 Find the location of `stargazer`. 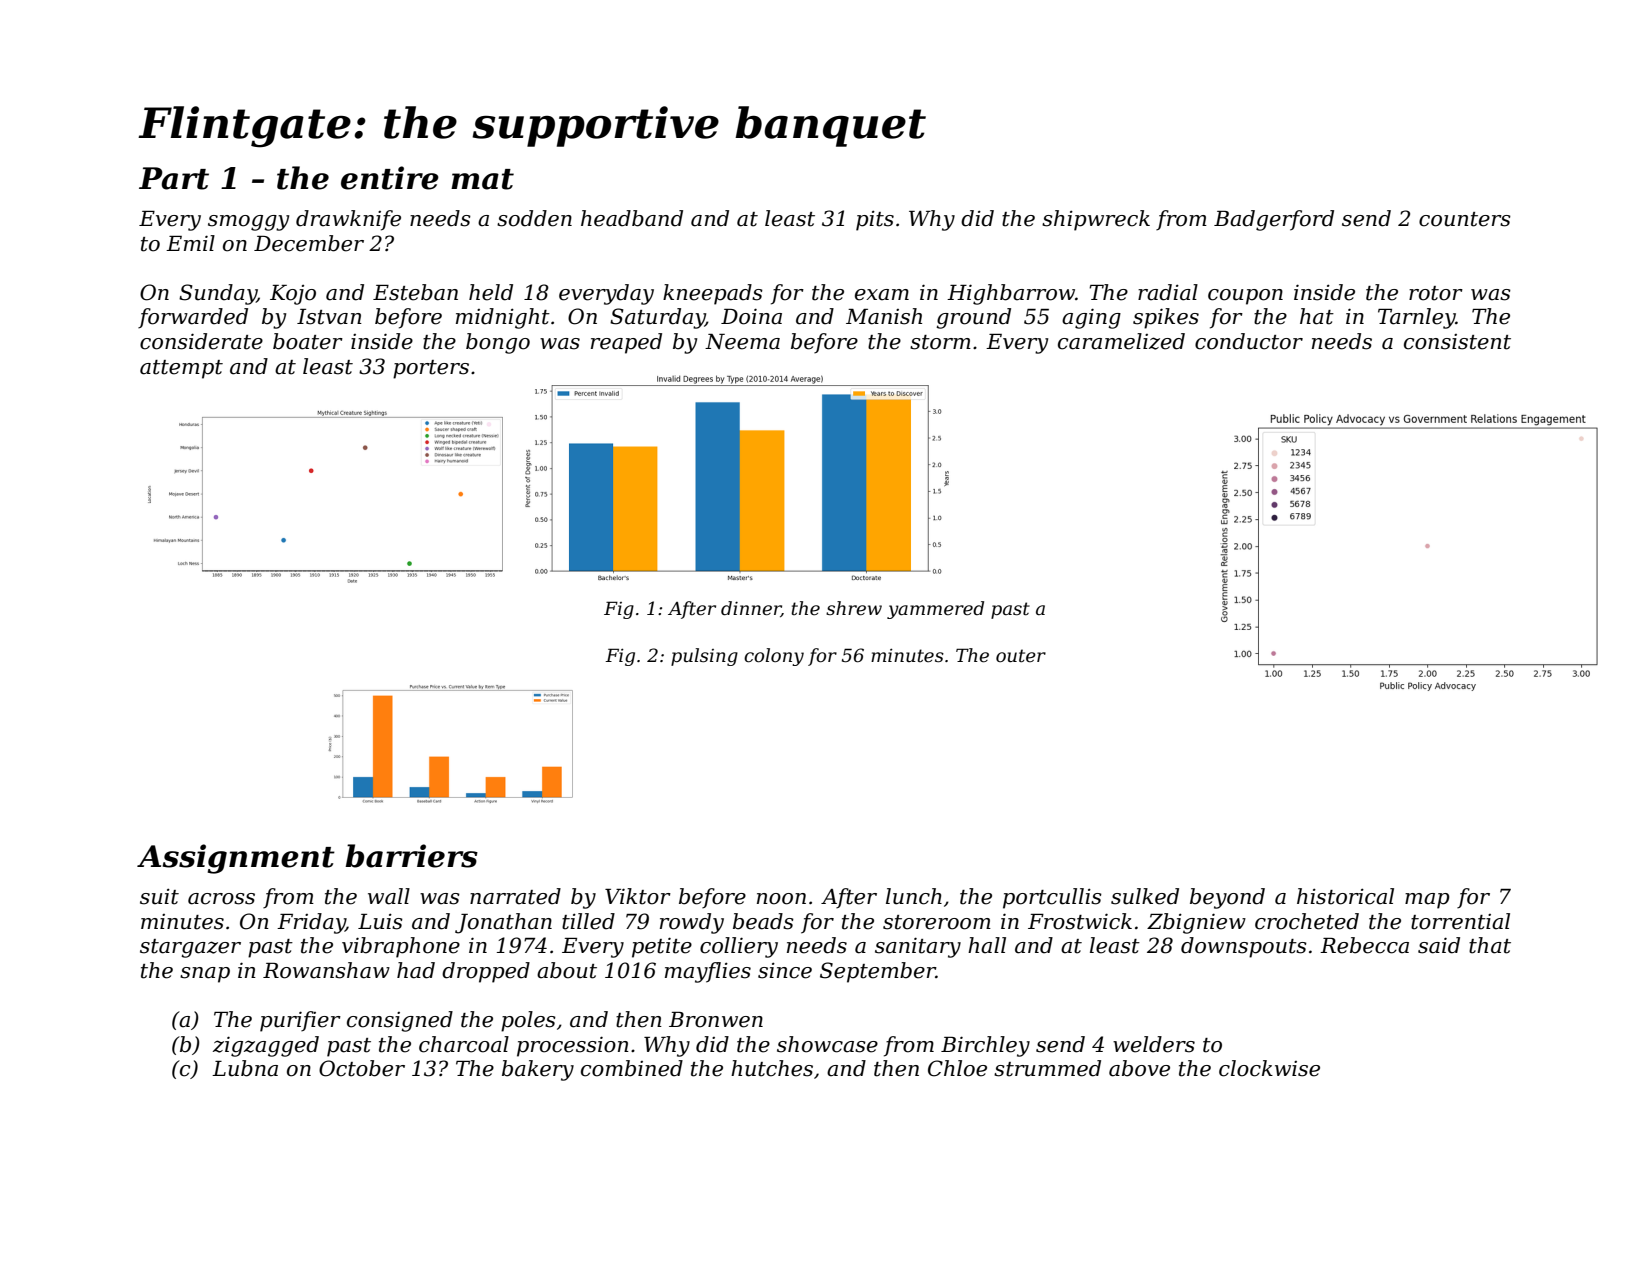

stargazer is located at coordinates (190, 948).
